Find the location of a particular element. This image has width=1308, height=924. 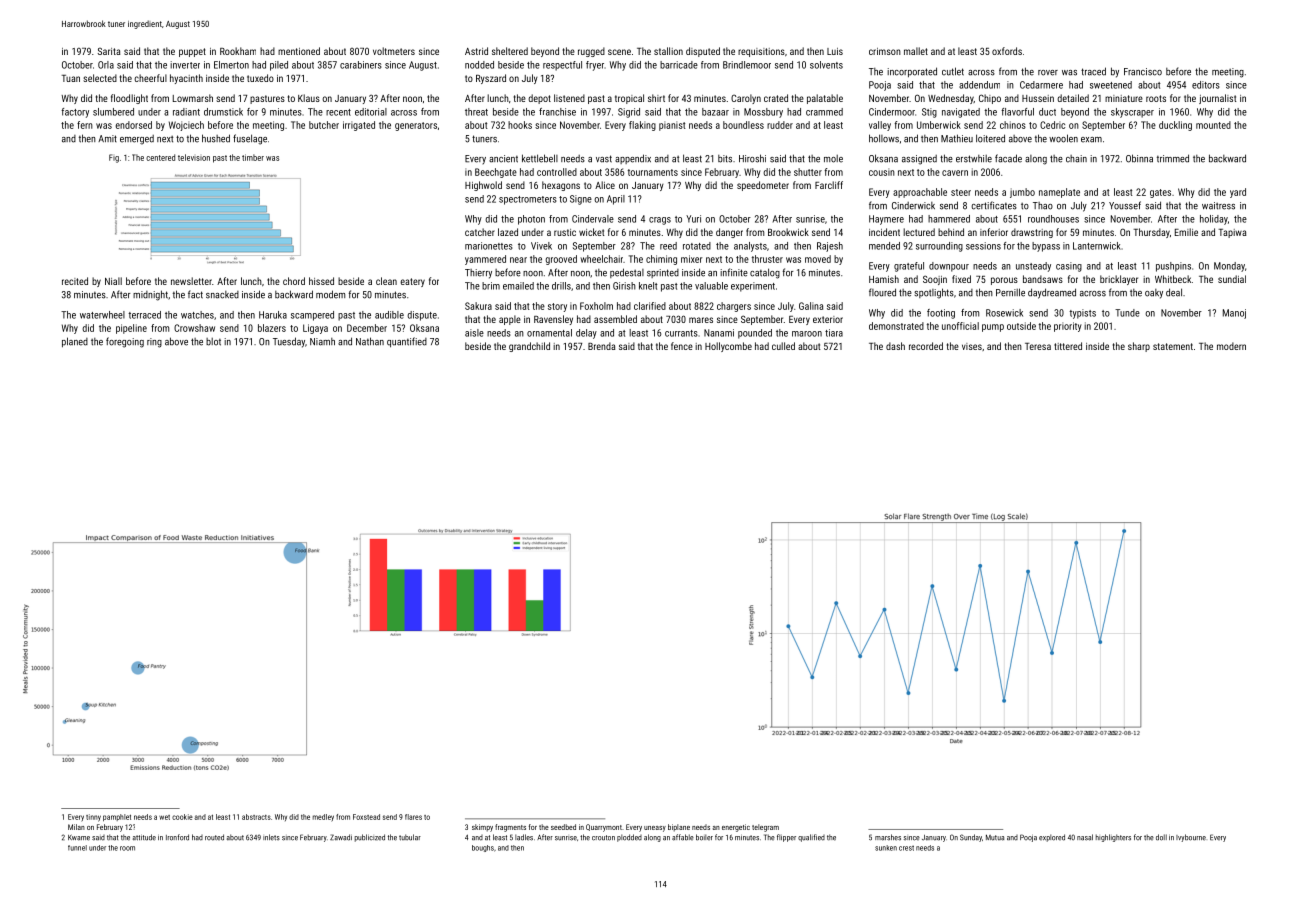

oxfords is located at coordinates (1007, 51).
